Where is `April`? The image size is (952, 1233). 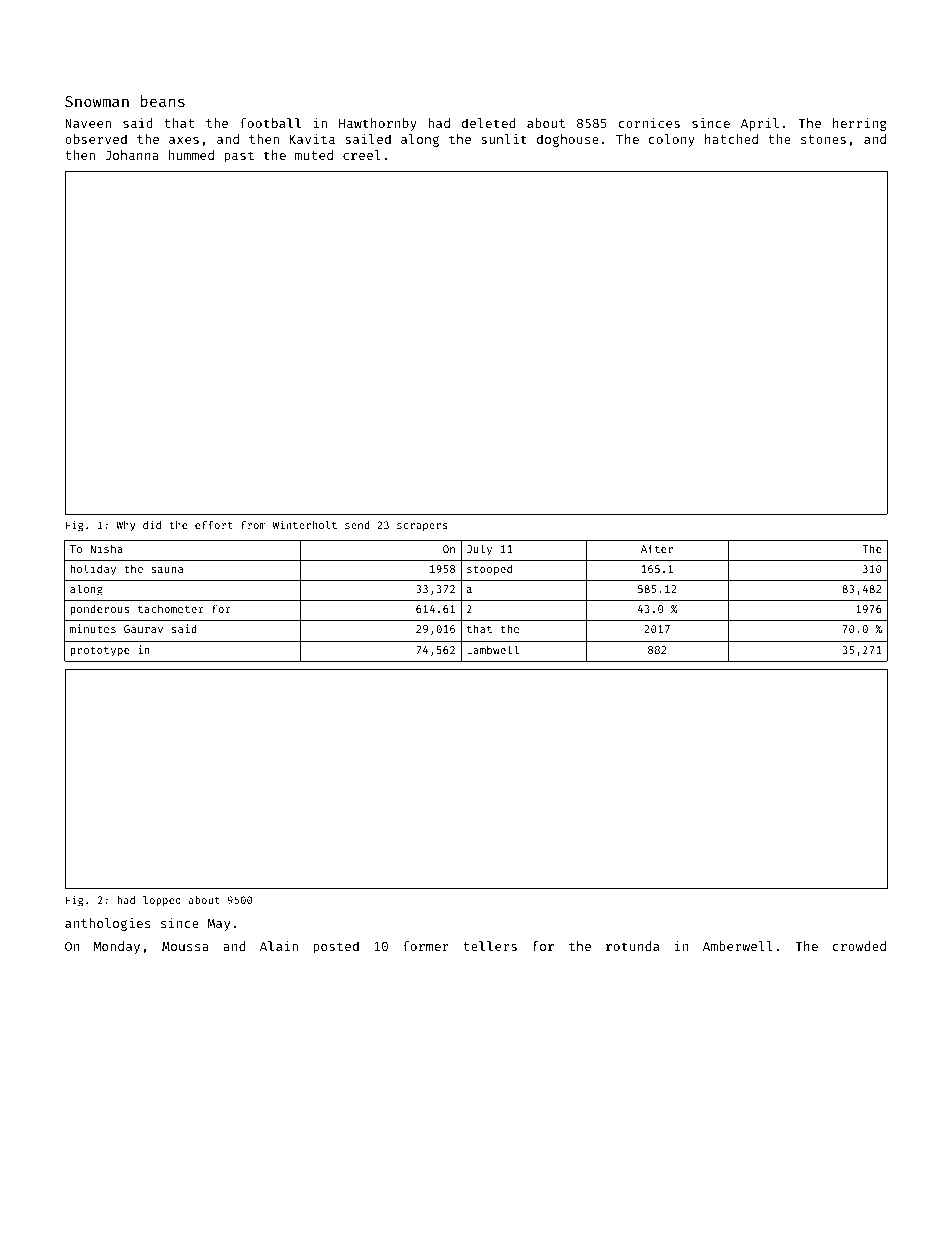 April is located at coordinates (760, 124).
